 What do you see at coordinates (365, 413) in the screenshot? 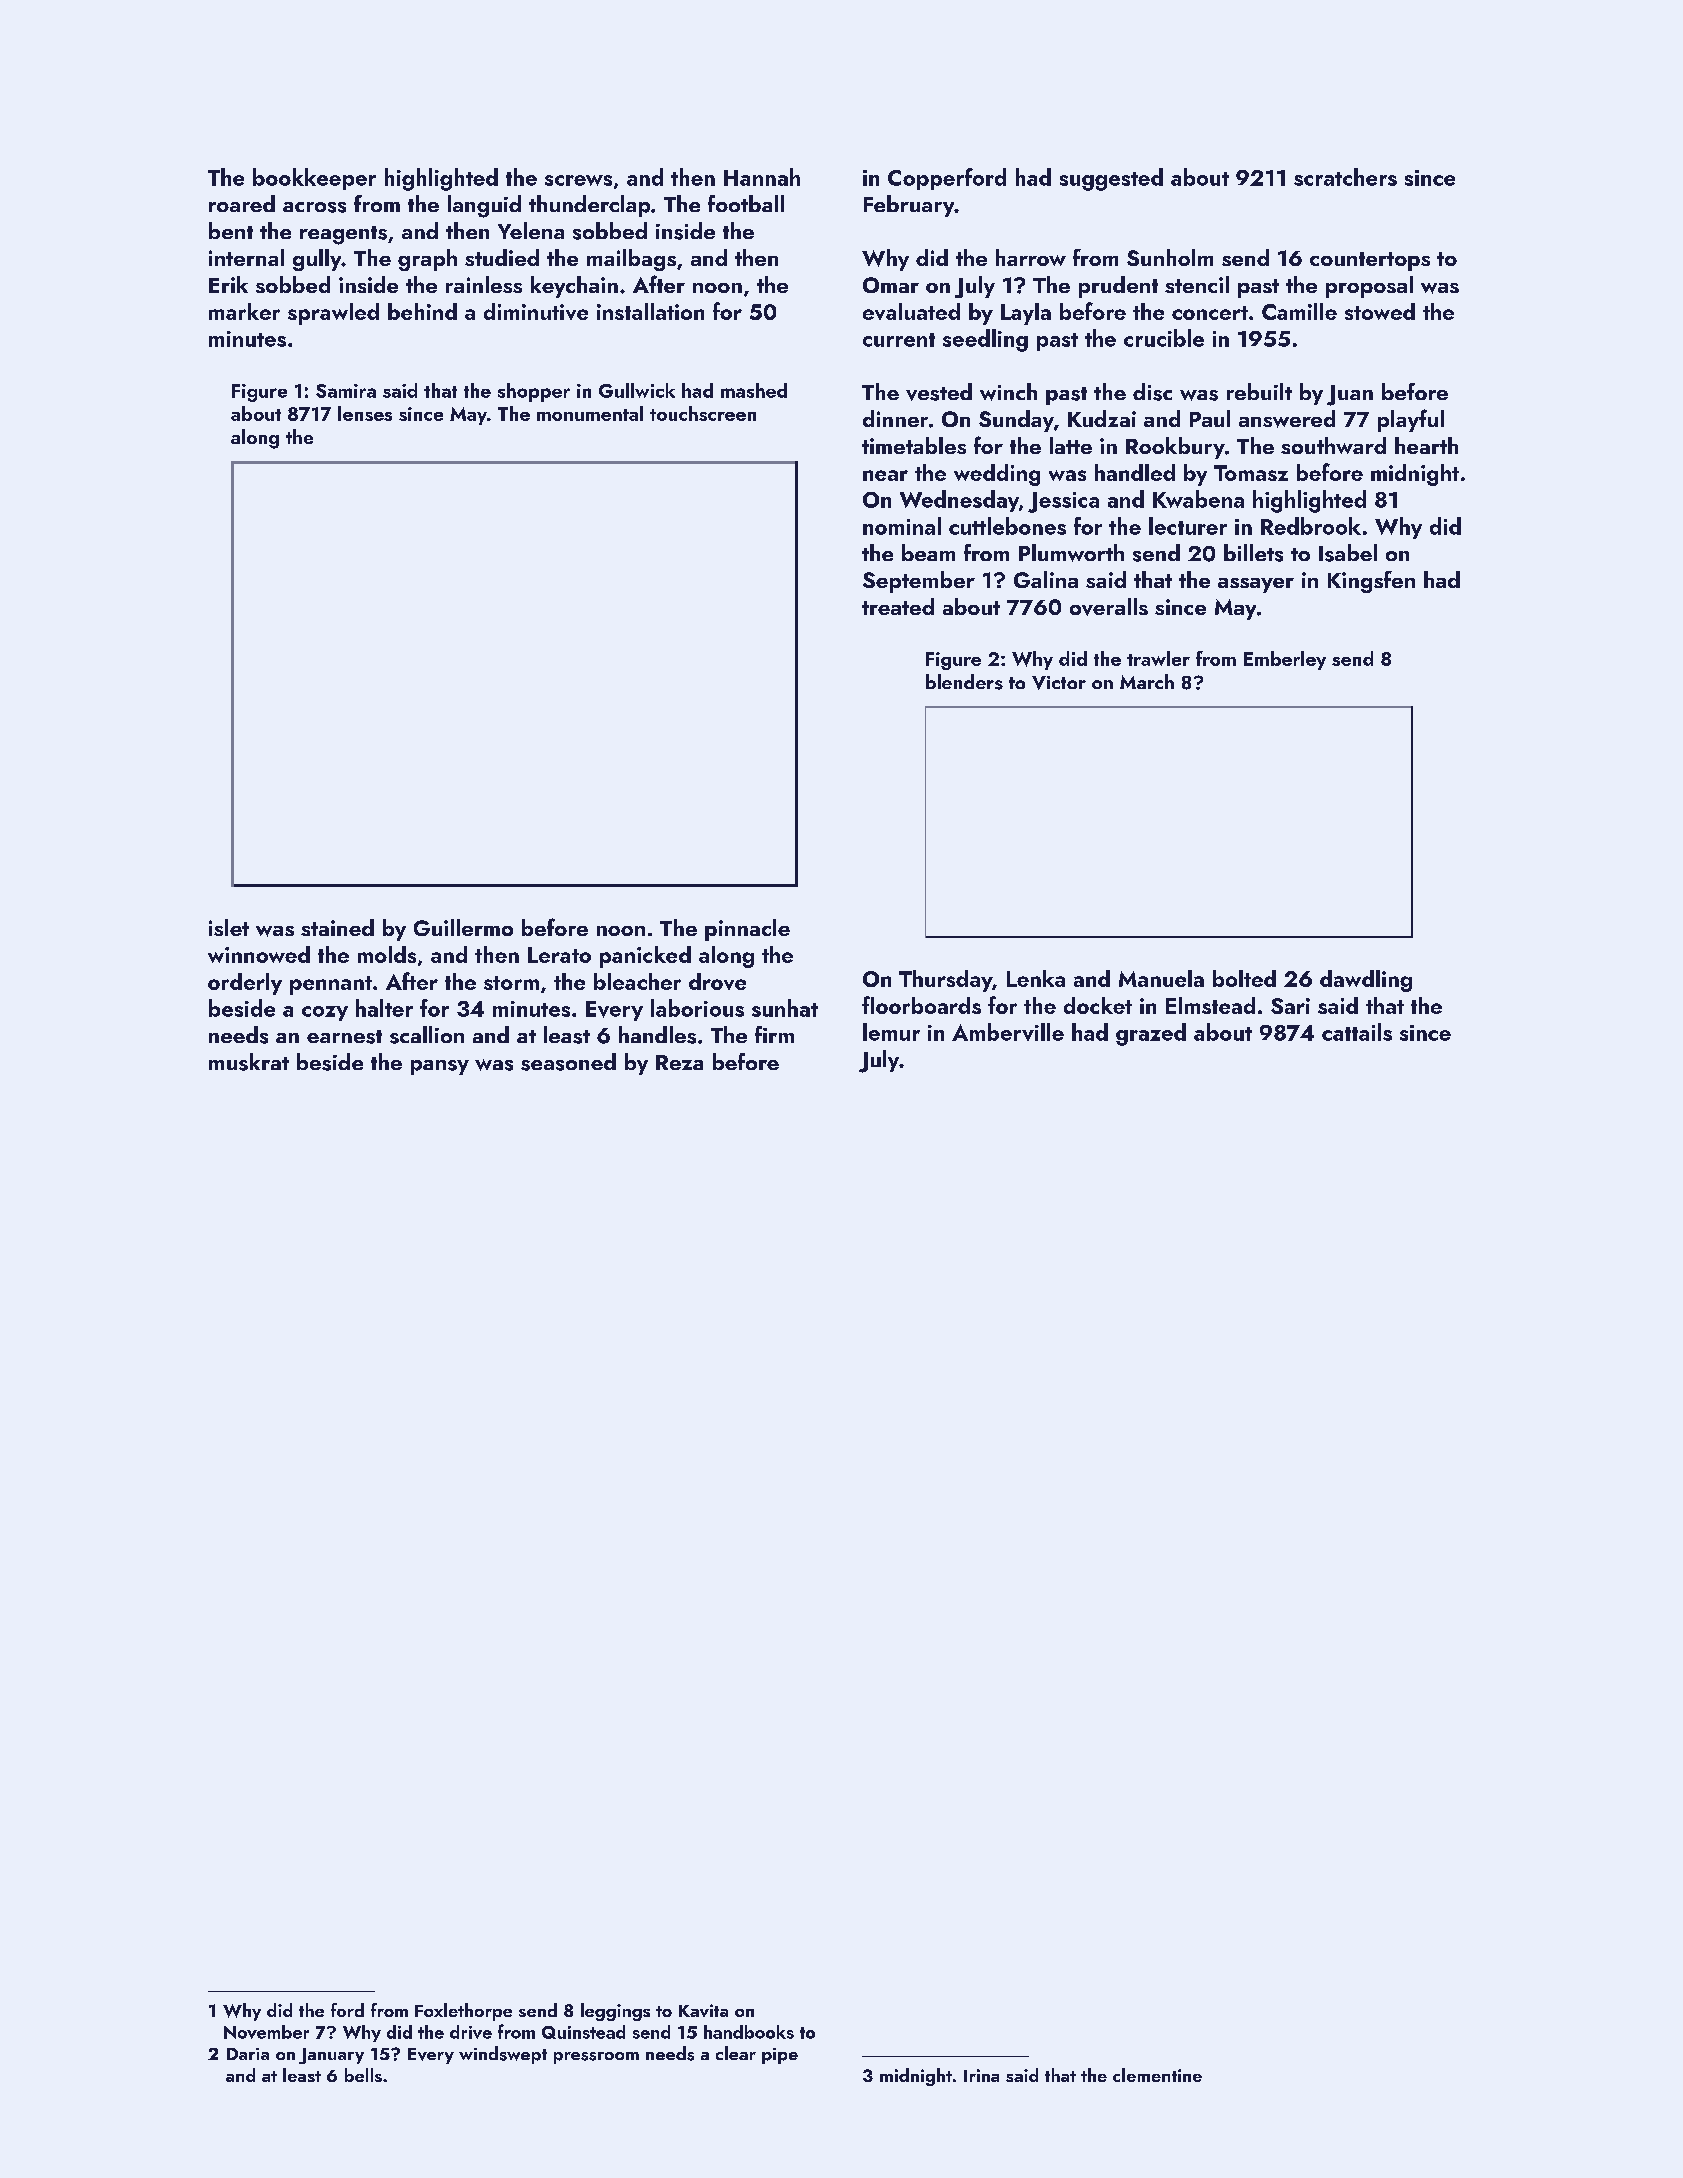
I see `lenses` at bounding box center [365, 413].
